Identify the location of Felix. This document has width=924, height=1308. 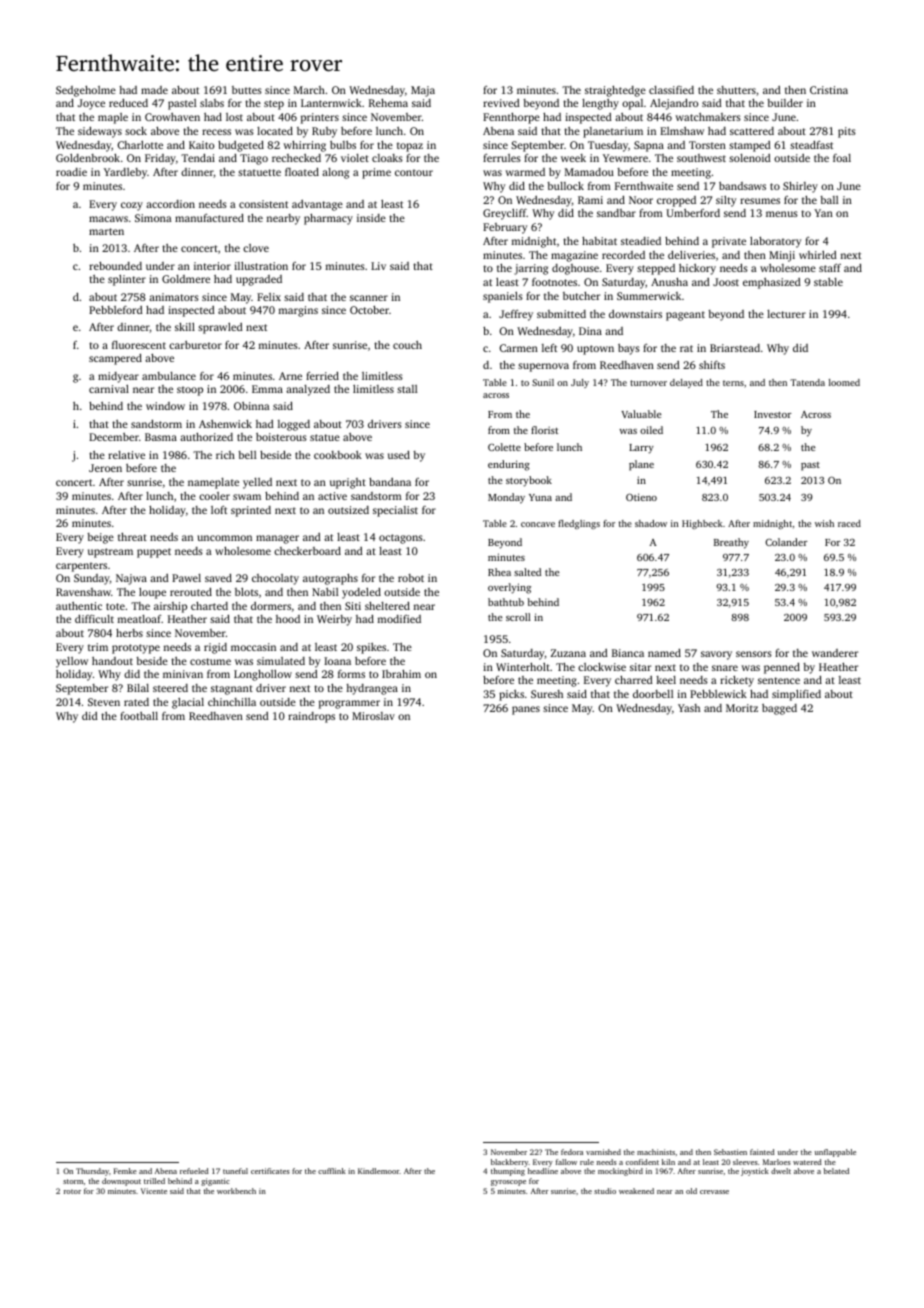
(269, 297).
